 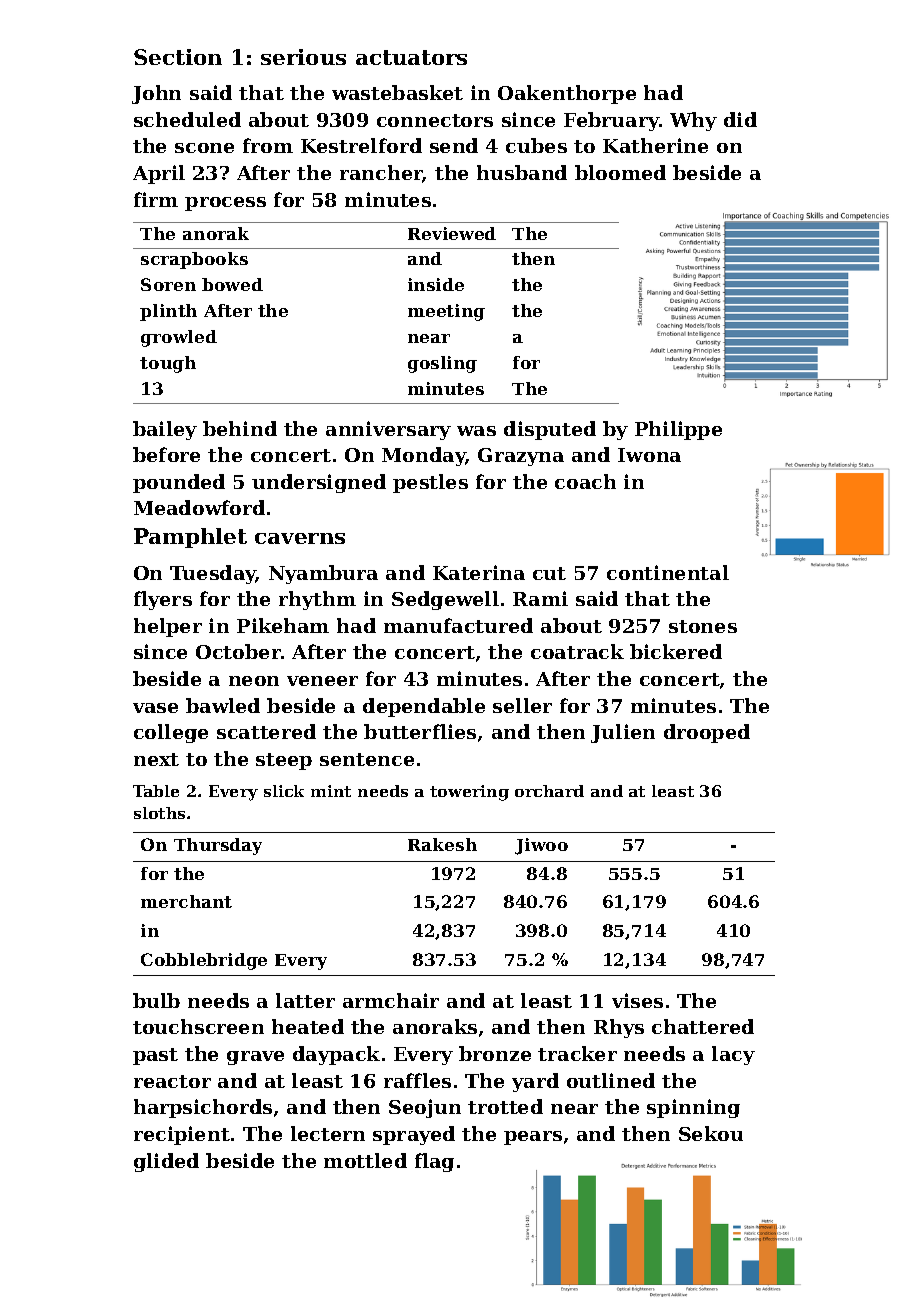 What do you see at coordinates (303, 57) in the document?
I see `serious` at bounding box center [303, 57].
